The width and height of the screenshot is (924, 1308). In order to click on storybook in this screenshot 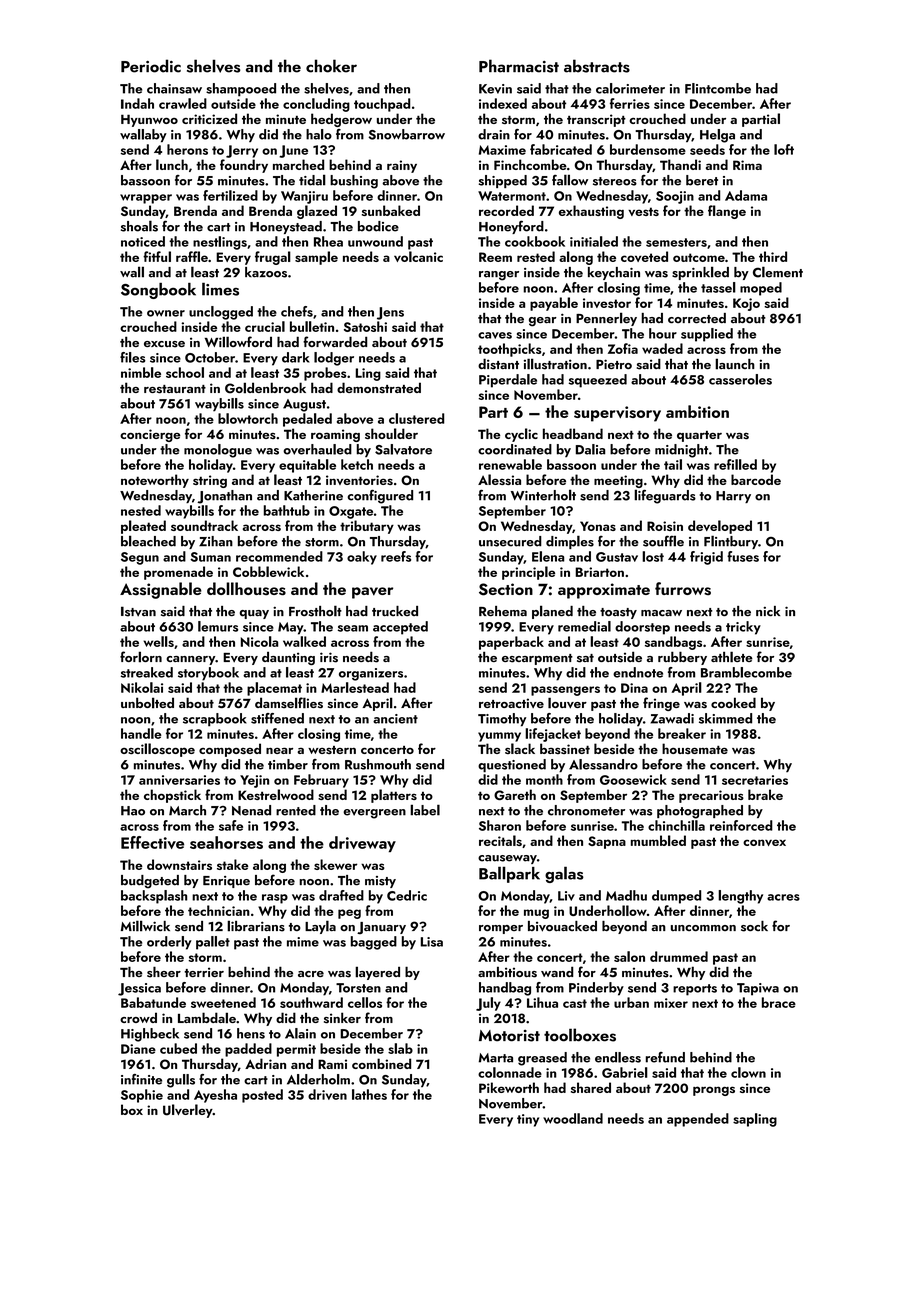, I will do `click(208, 674)`.
